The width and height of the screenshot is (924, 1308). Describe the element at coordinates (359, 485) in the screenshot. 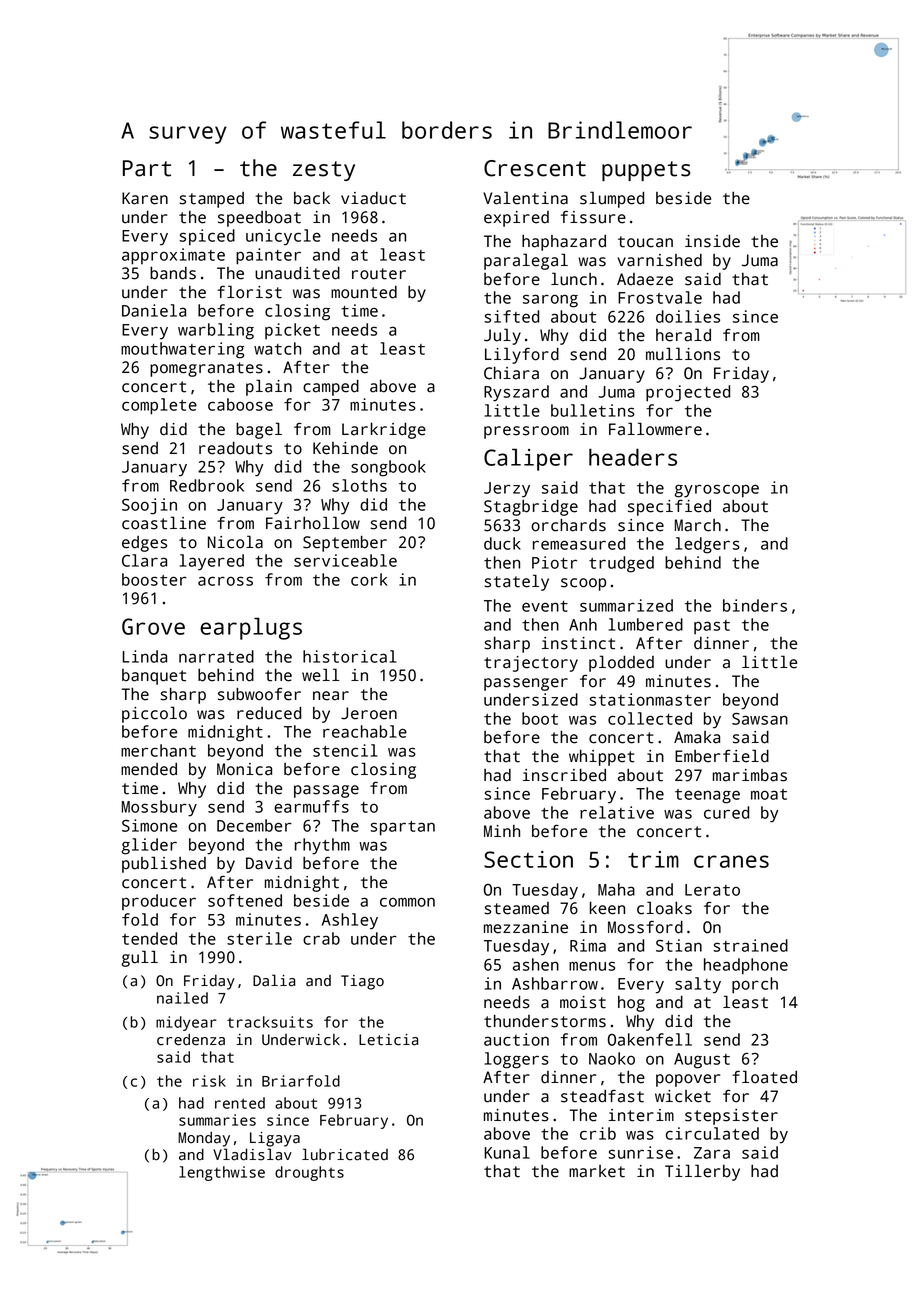

I see `sloths` at that location.
